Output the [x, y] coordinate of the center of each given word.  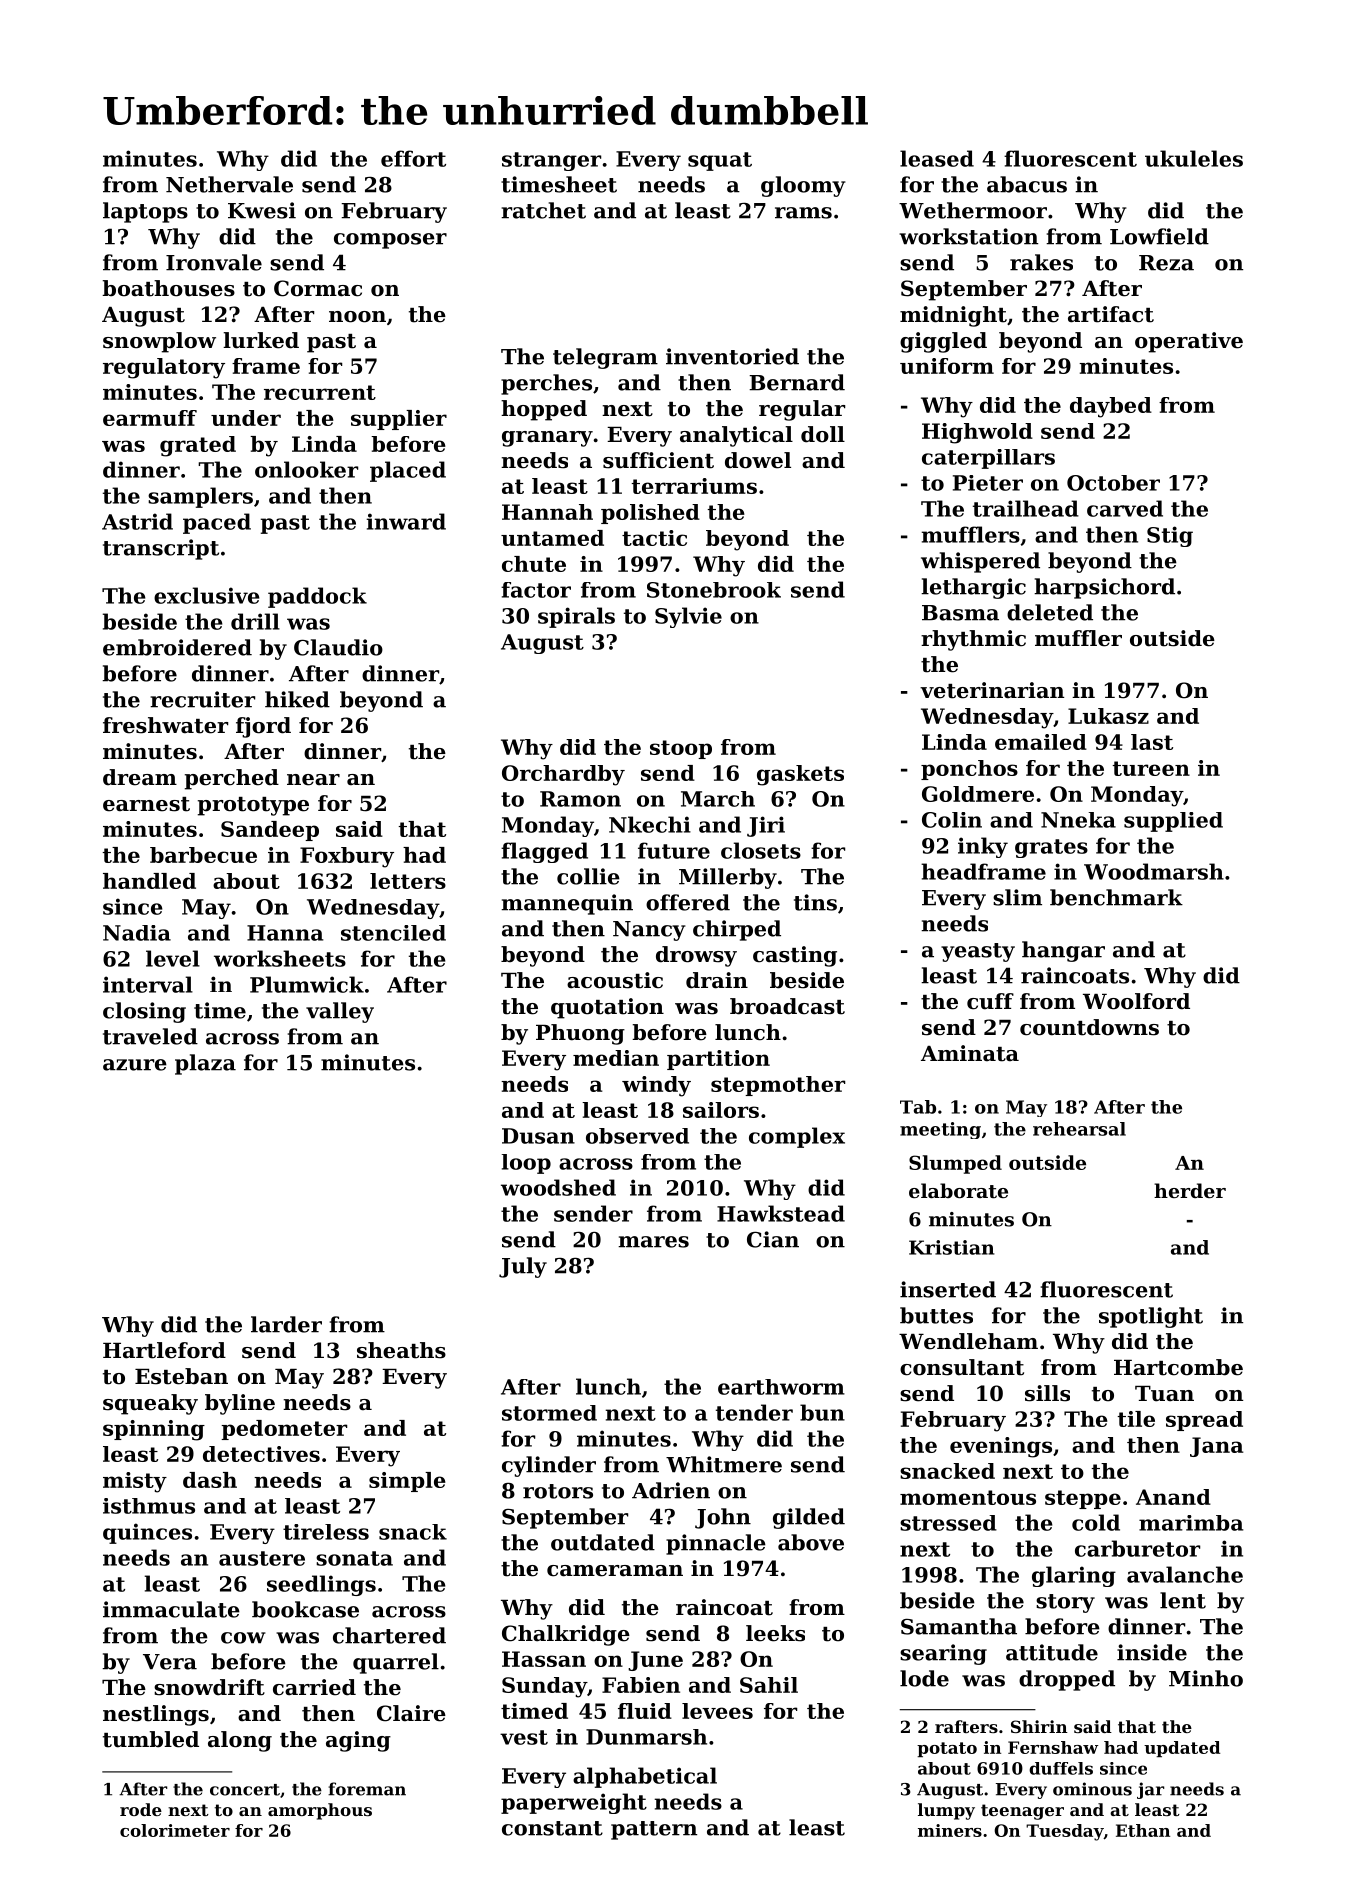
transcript [161, 549]
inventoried [732, 356]
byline [240, 1404]
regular [802, 410]
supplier [399, 420]
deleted [1050, 612]
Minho [1206, 1678]
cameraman [615, 1571]
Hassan [544, 1659]
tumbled [151, 1739]
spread [1204, 1421]
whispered [980, 562]
